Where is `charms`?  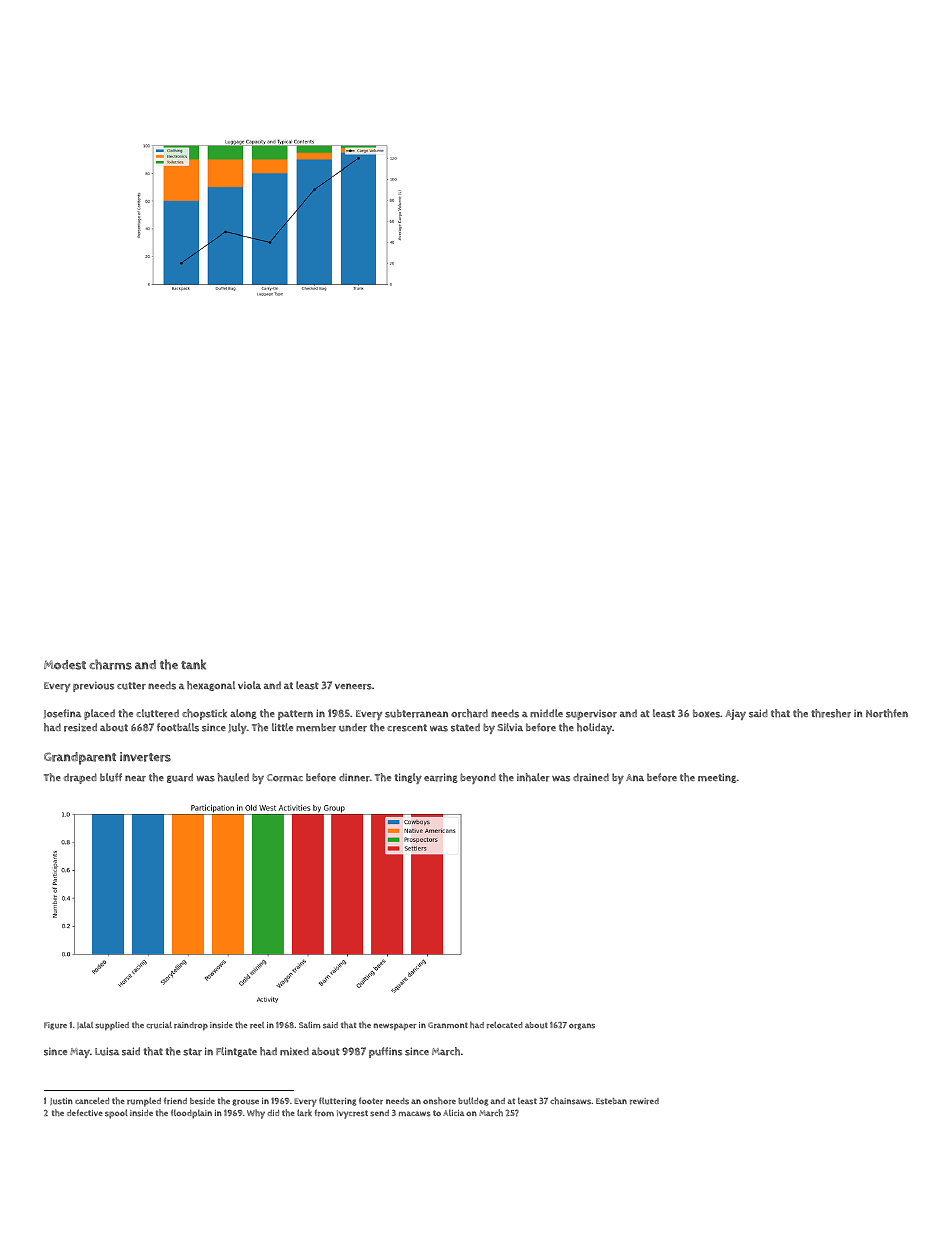 charms is located at coordinates (110, 664).
